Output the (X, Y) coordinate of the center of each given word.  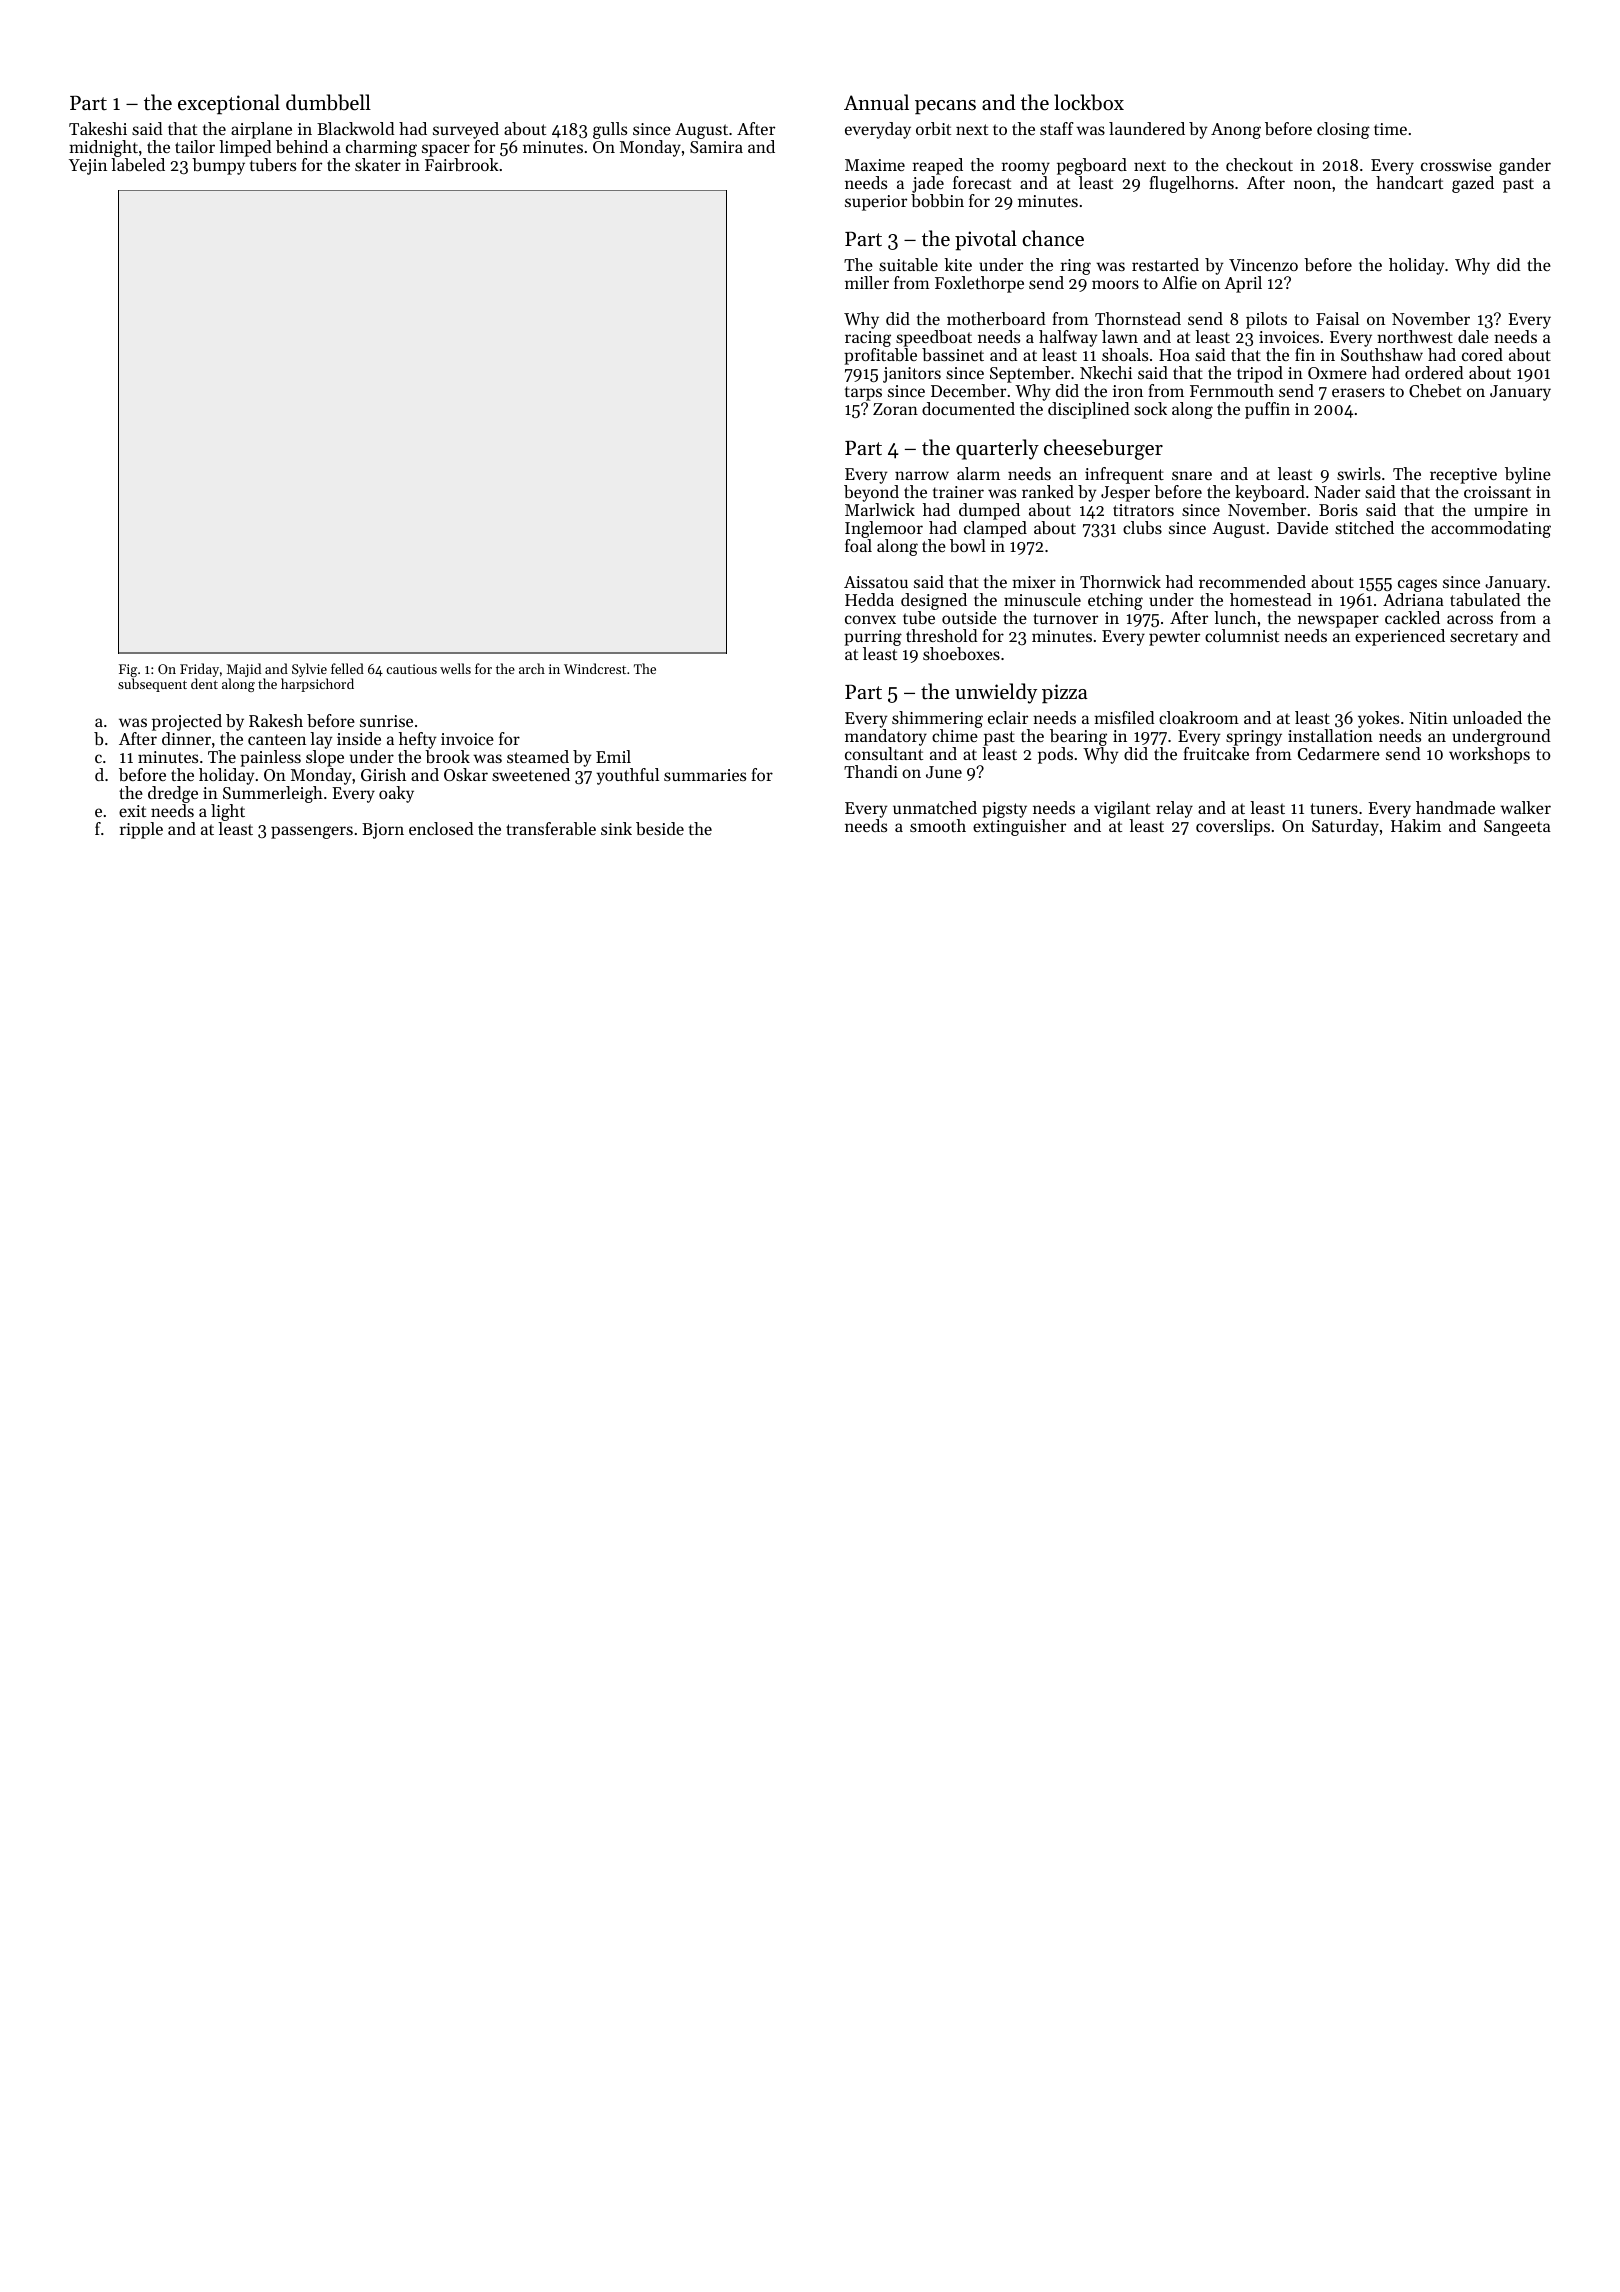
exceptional (229, 104)
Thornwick (1120, 581)
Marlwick (880, 509)
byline (1528, 475)
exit (132, 811)
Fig (128, 670)
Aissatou (876, 582)
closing (1343, 130)
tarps (863, 393)
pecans (945, 107)
